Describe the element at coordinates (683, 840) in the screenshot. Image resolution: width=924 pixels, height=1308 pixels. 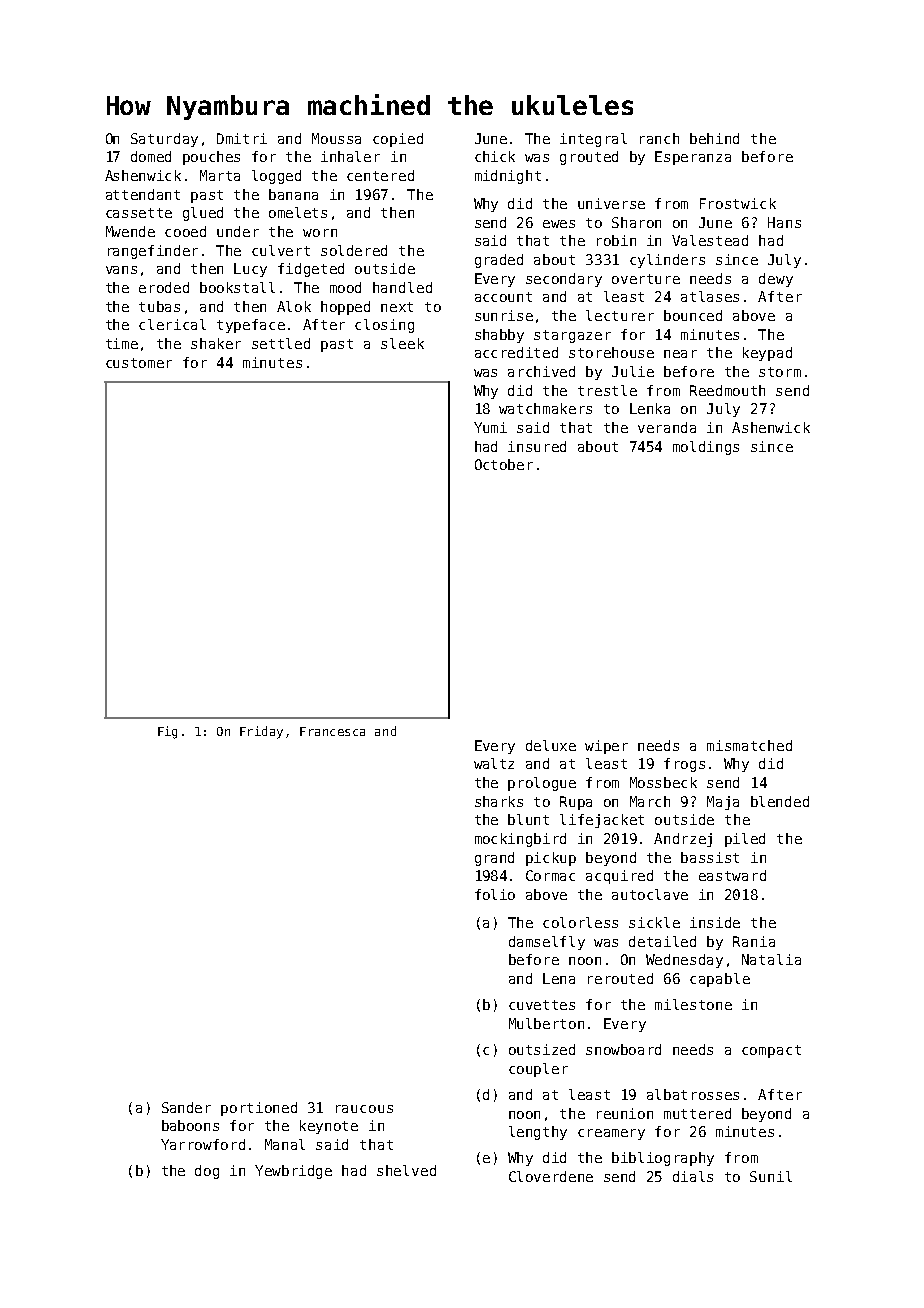
I see `Andrzej` at that location.
